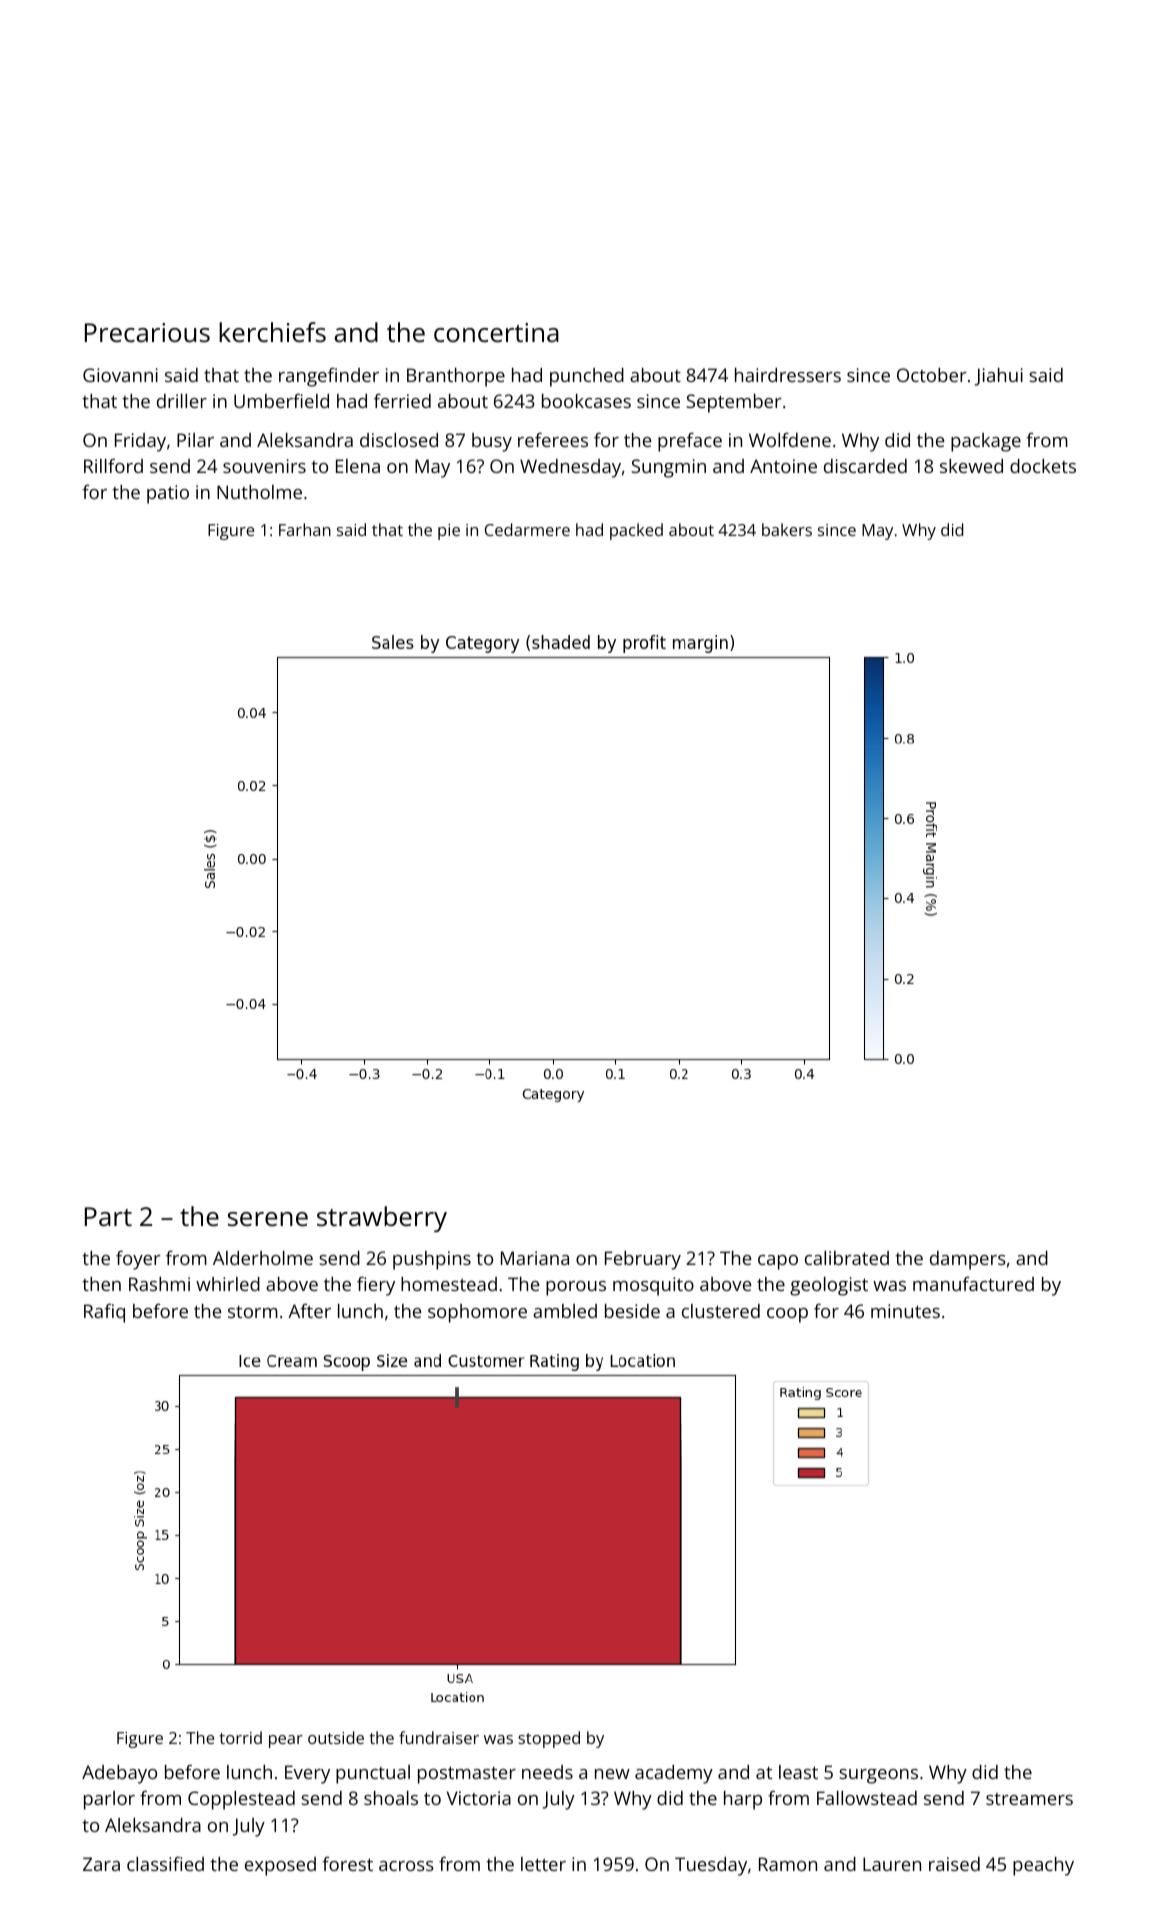  What do you see at coordinates (788, 1864) in the document?
I see `Ramon` at bounding box center [788, 1864].
